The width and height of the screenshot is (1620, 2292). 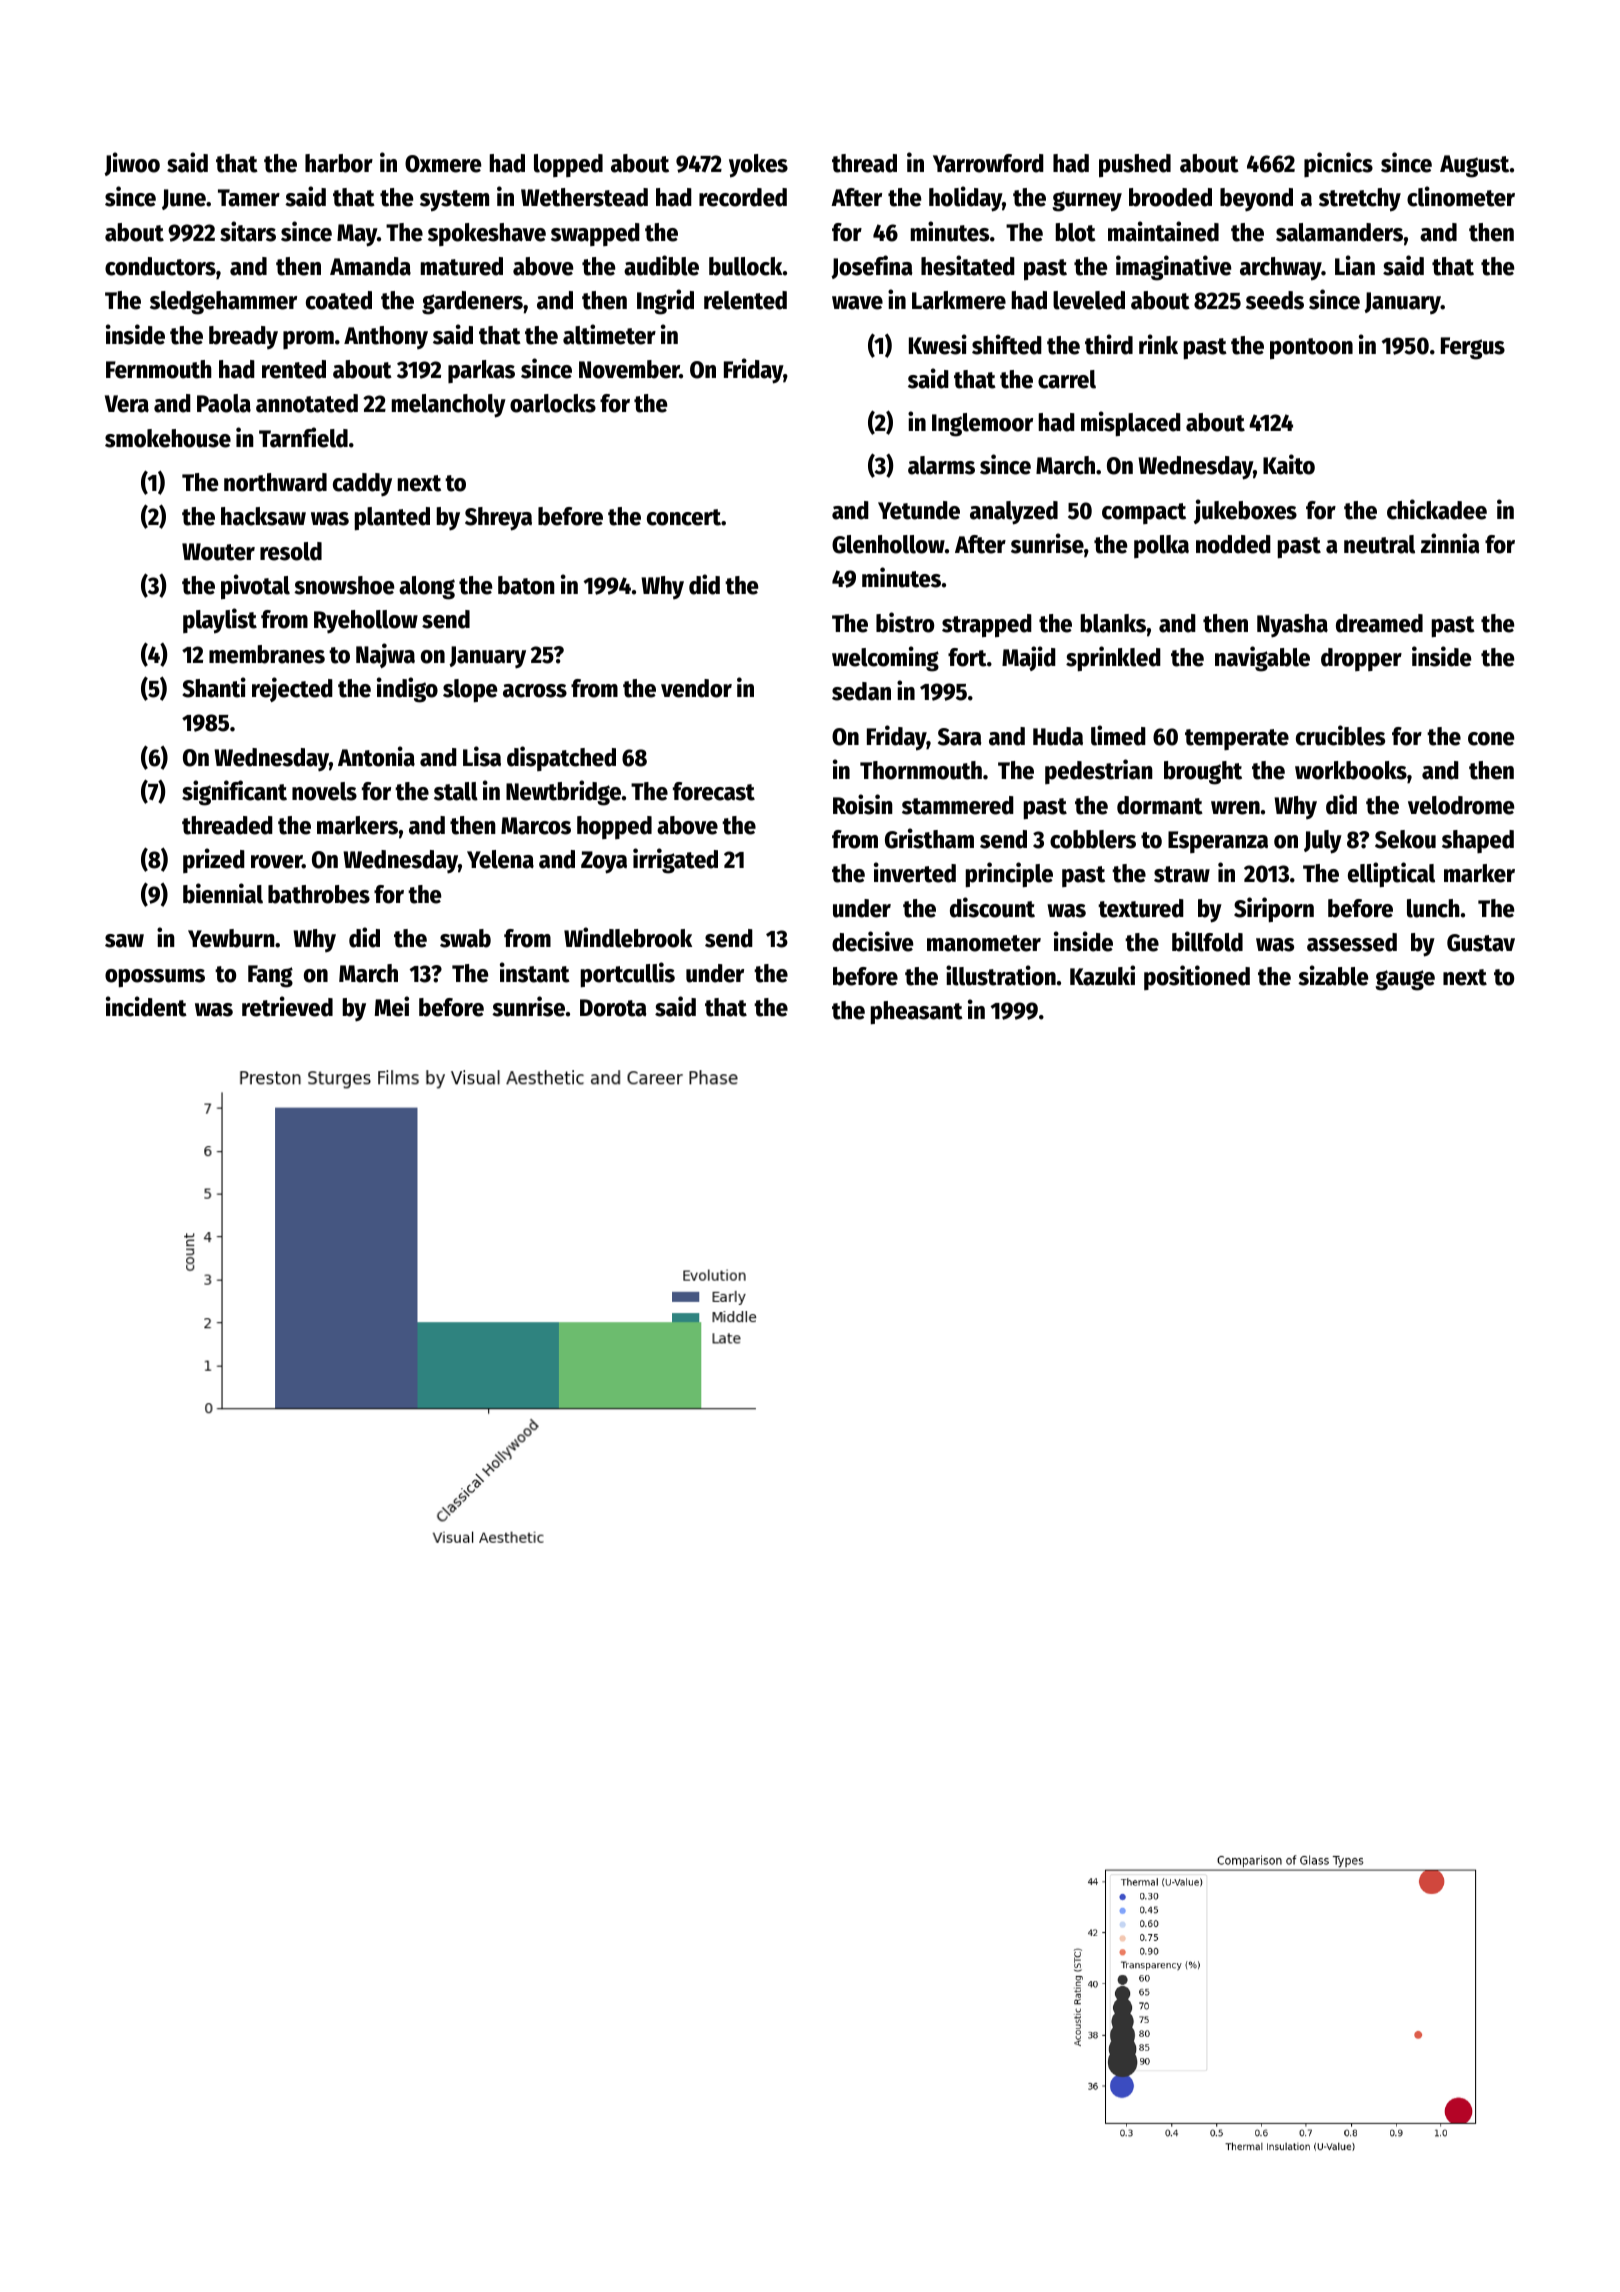 I want to click on significant, so click(x=234, y=793).
